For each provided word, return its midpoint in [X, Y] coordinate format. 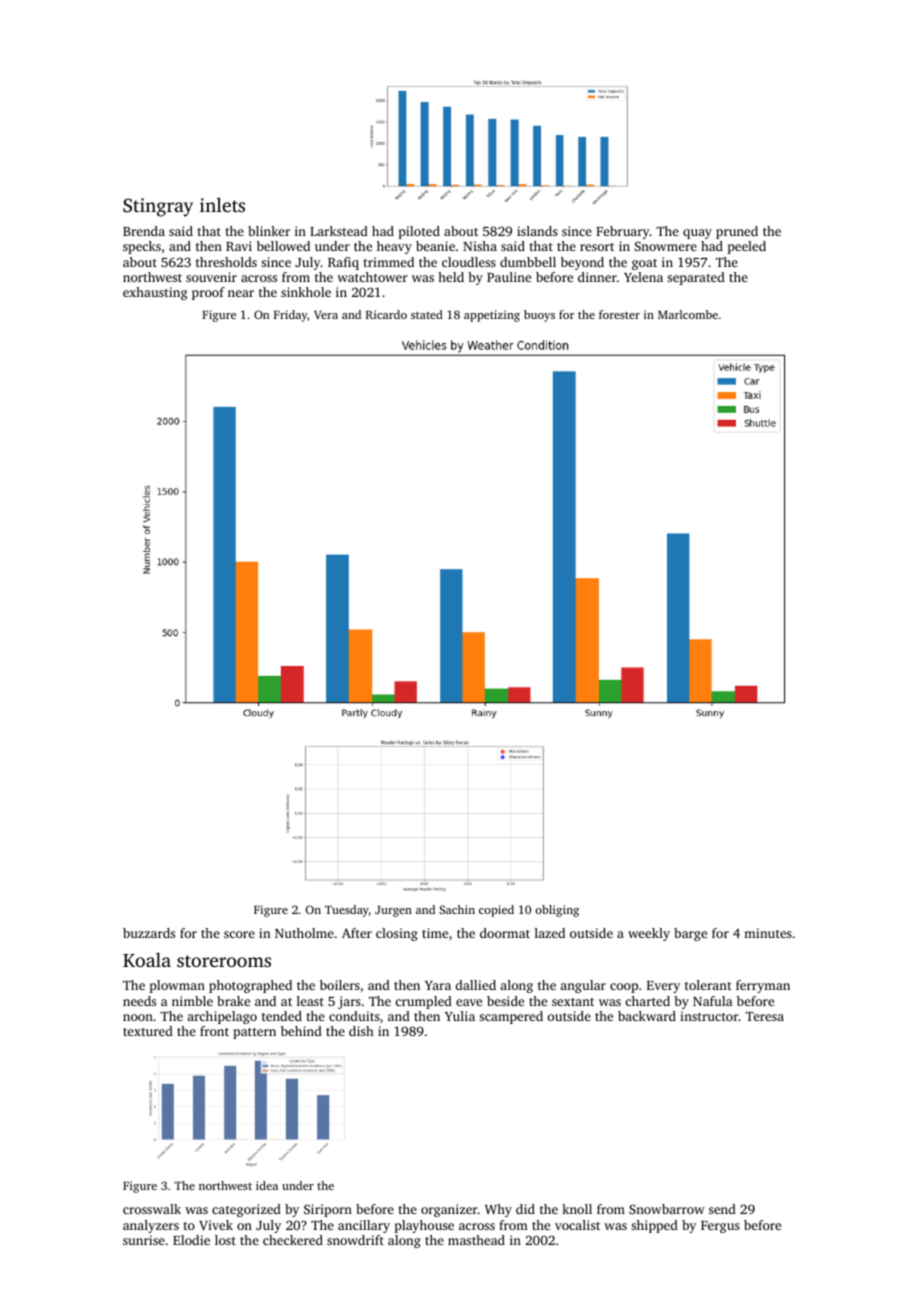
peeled [746, 247]
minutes [768, 933]
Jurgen [393, 911]
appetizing [492, 316]
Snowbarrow [667, 1209]
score [239, 934]
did [525, 1209]
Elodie [191, 1240]
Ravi [239, 246]
